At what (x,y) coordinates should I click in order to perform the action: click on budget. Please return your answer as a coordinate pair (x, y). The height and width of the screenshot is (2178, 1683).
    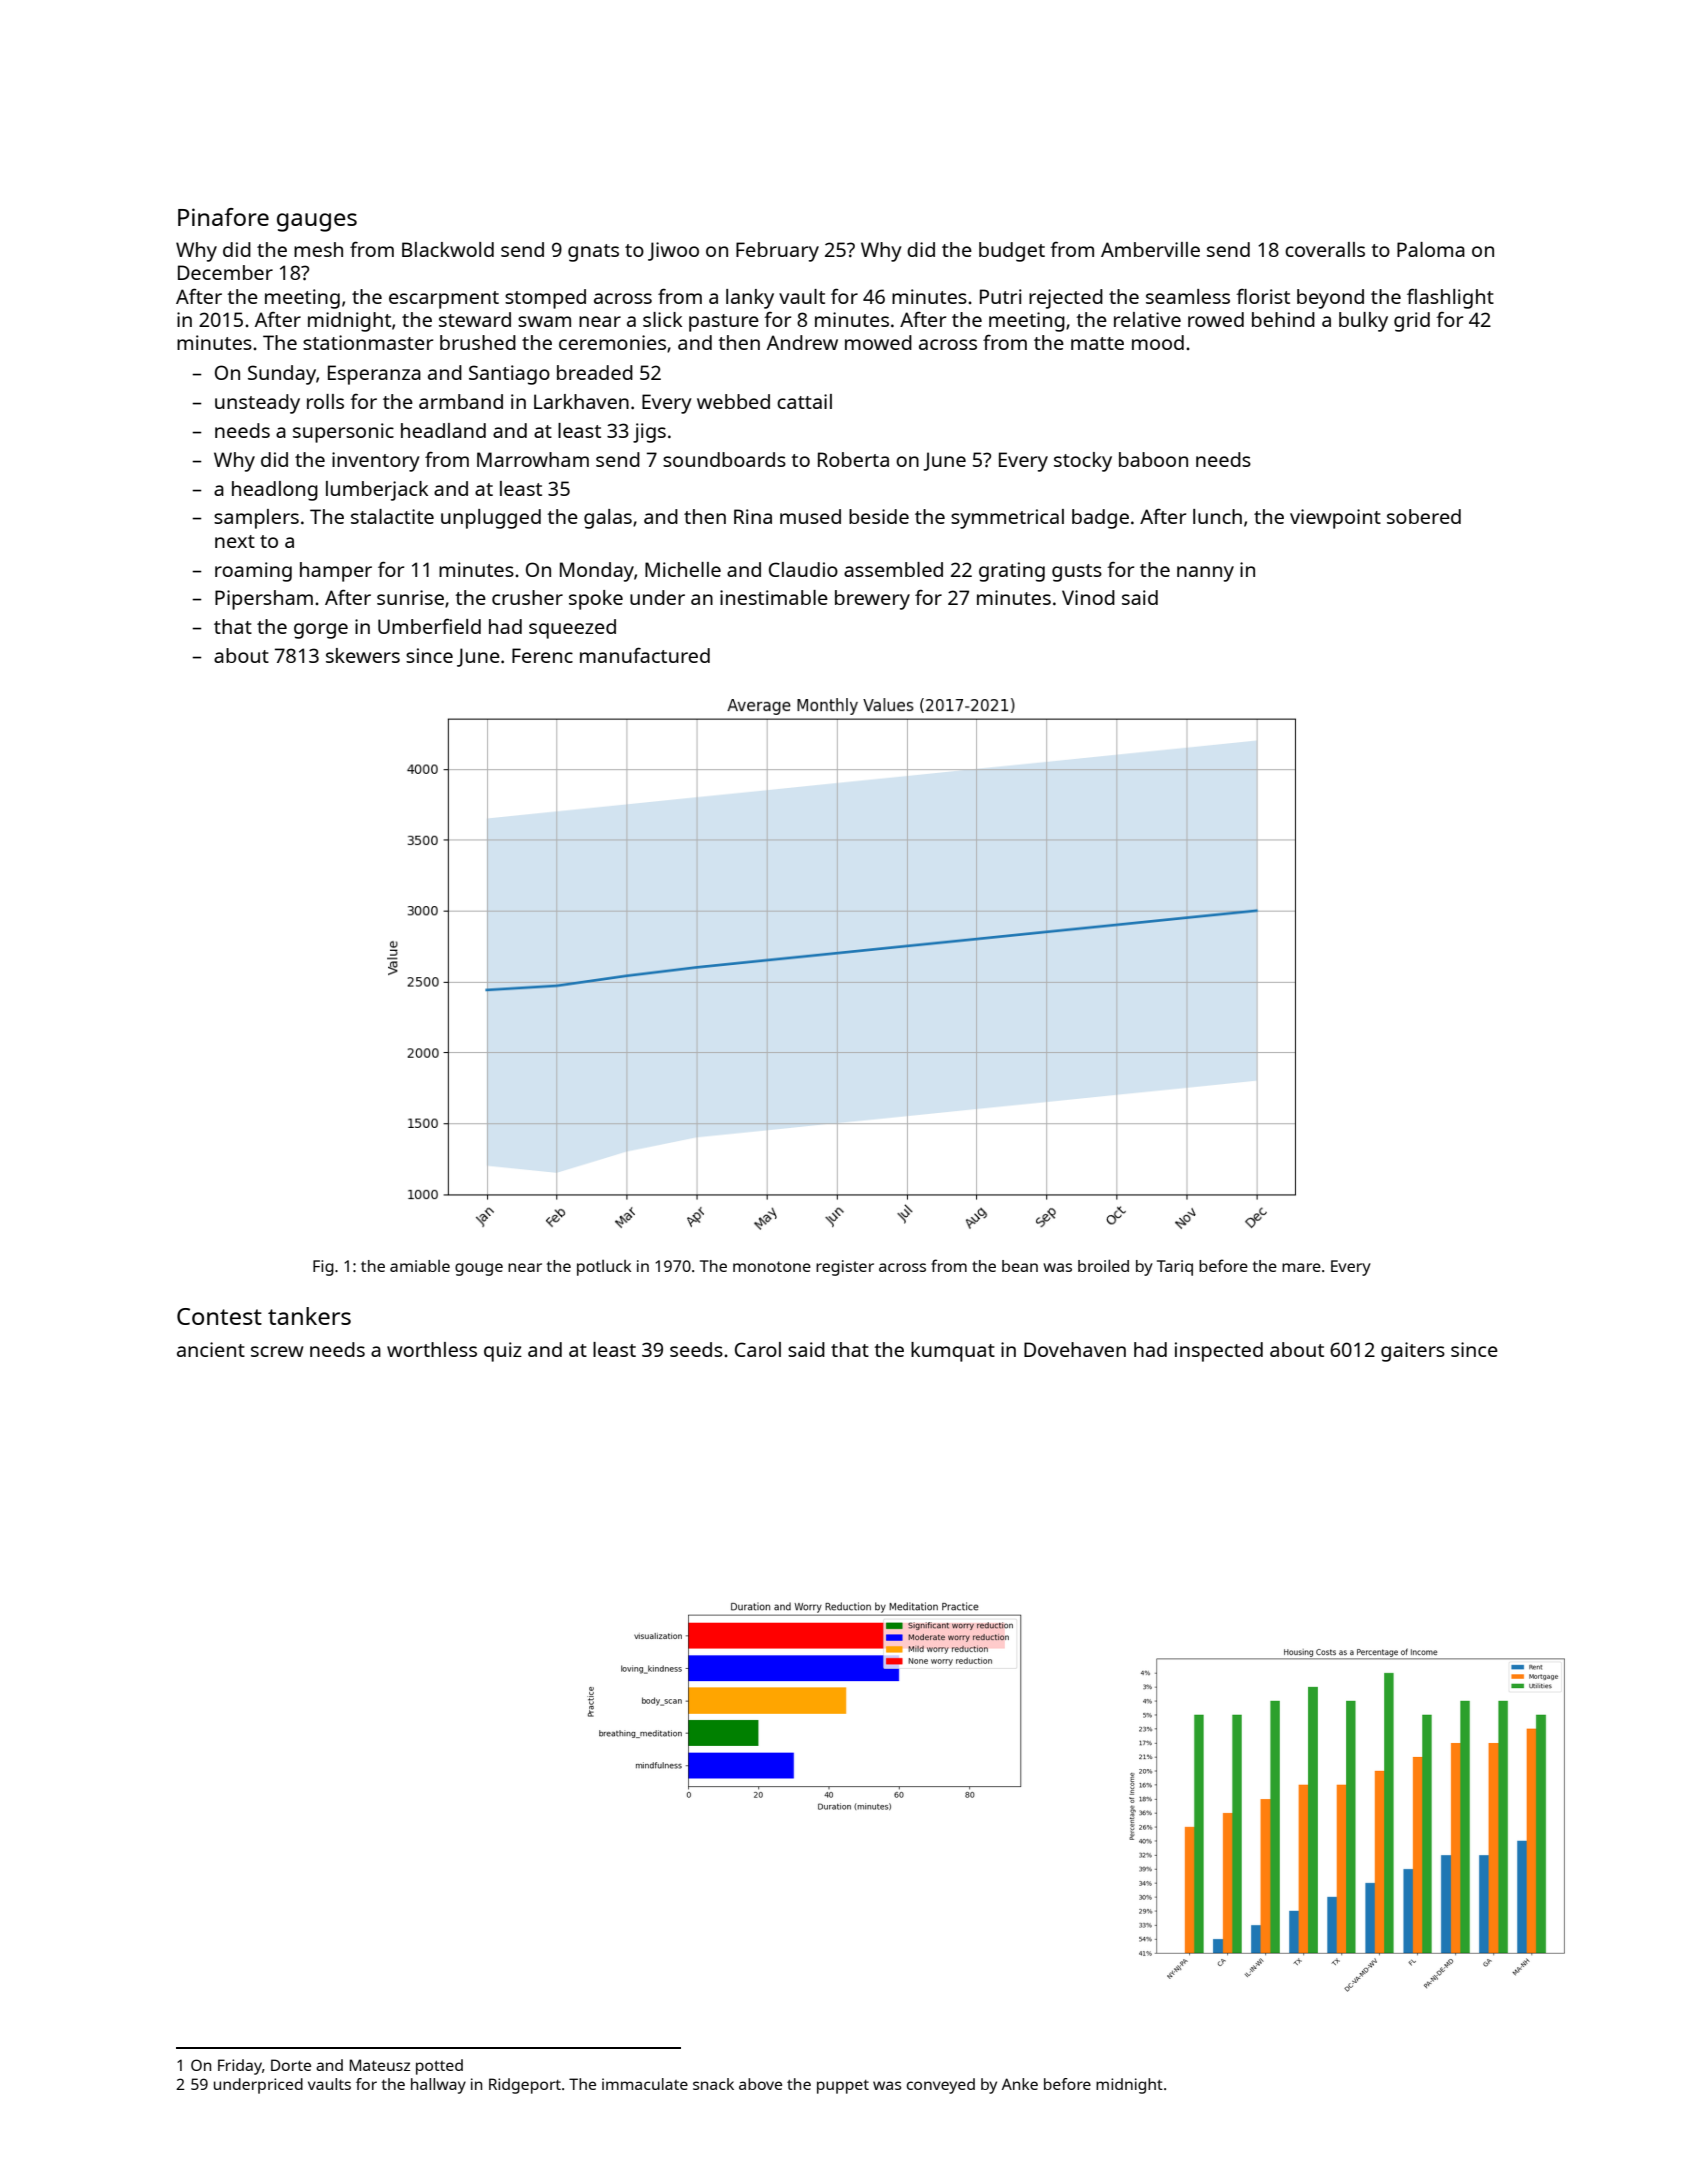
    Looking at the image, I should click on (1012, 252).
